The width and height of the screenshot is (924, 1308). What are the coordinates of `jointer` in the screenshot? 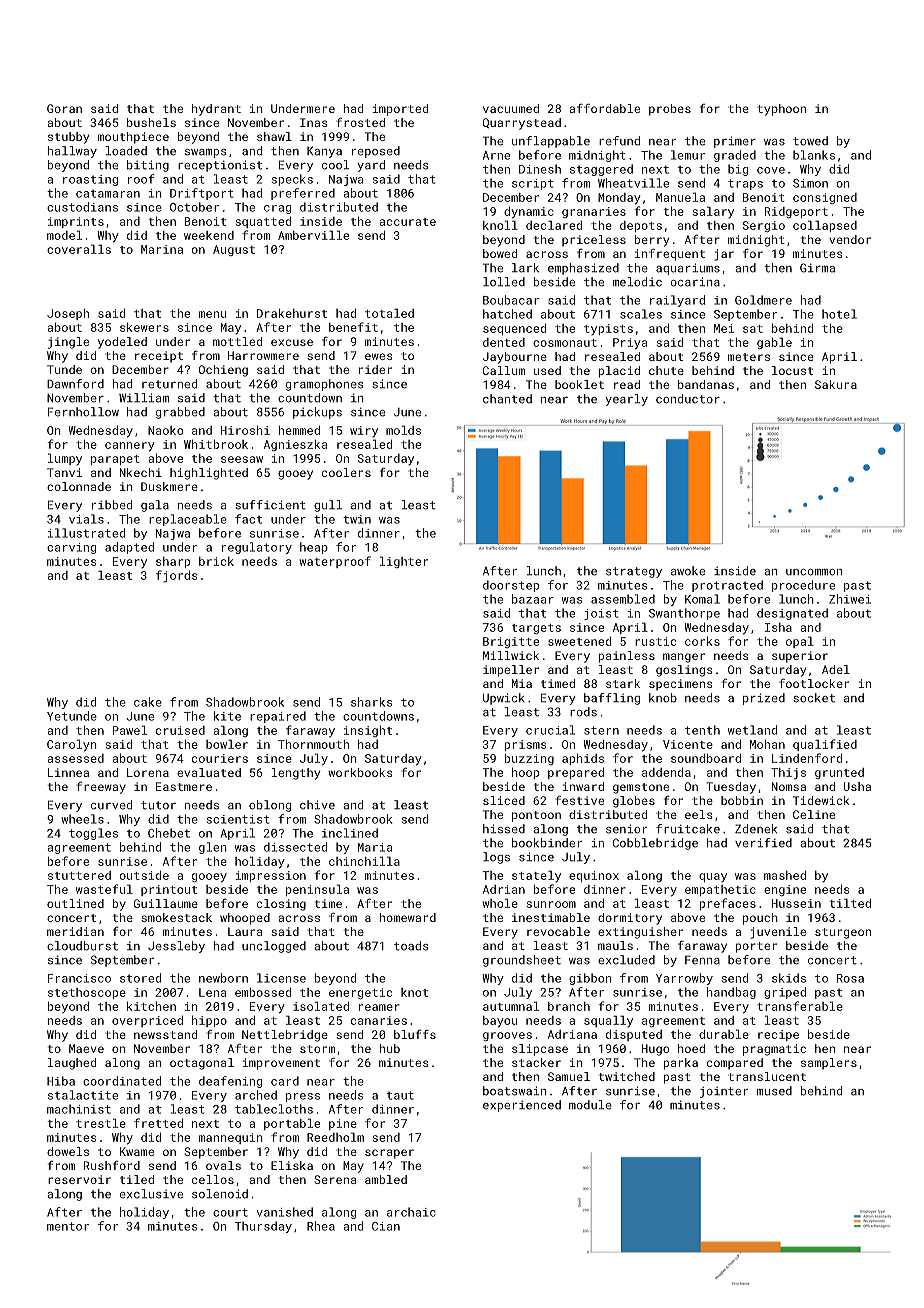 It's located at (724, 1092).
